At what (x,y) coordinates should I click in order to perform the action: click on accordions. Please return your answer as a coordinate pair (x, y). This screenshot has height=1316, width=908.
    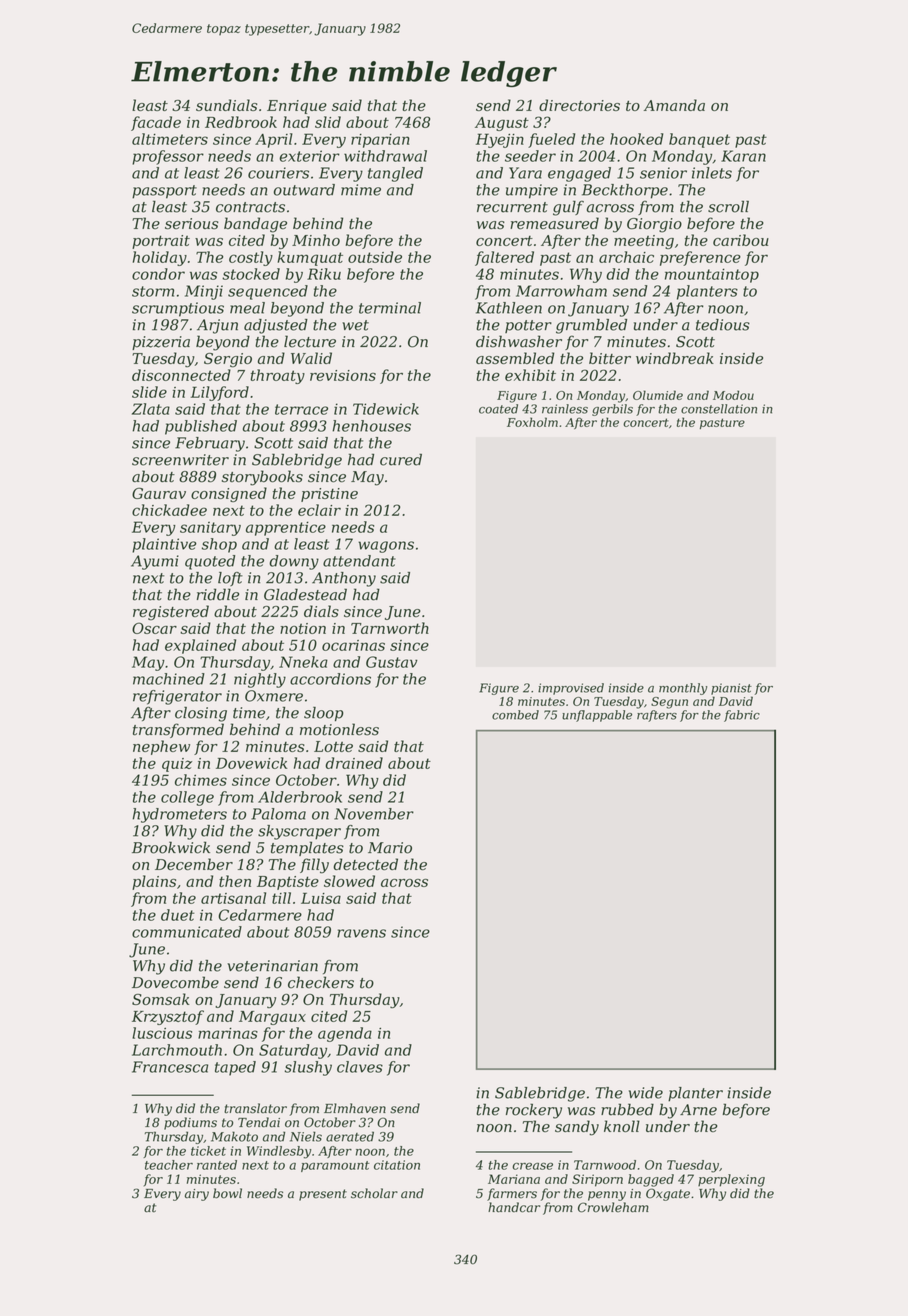
    Looking at the image, I should click on (330, 679).
